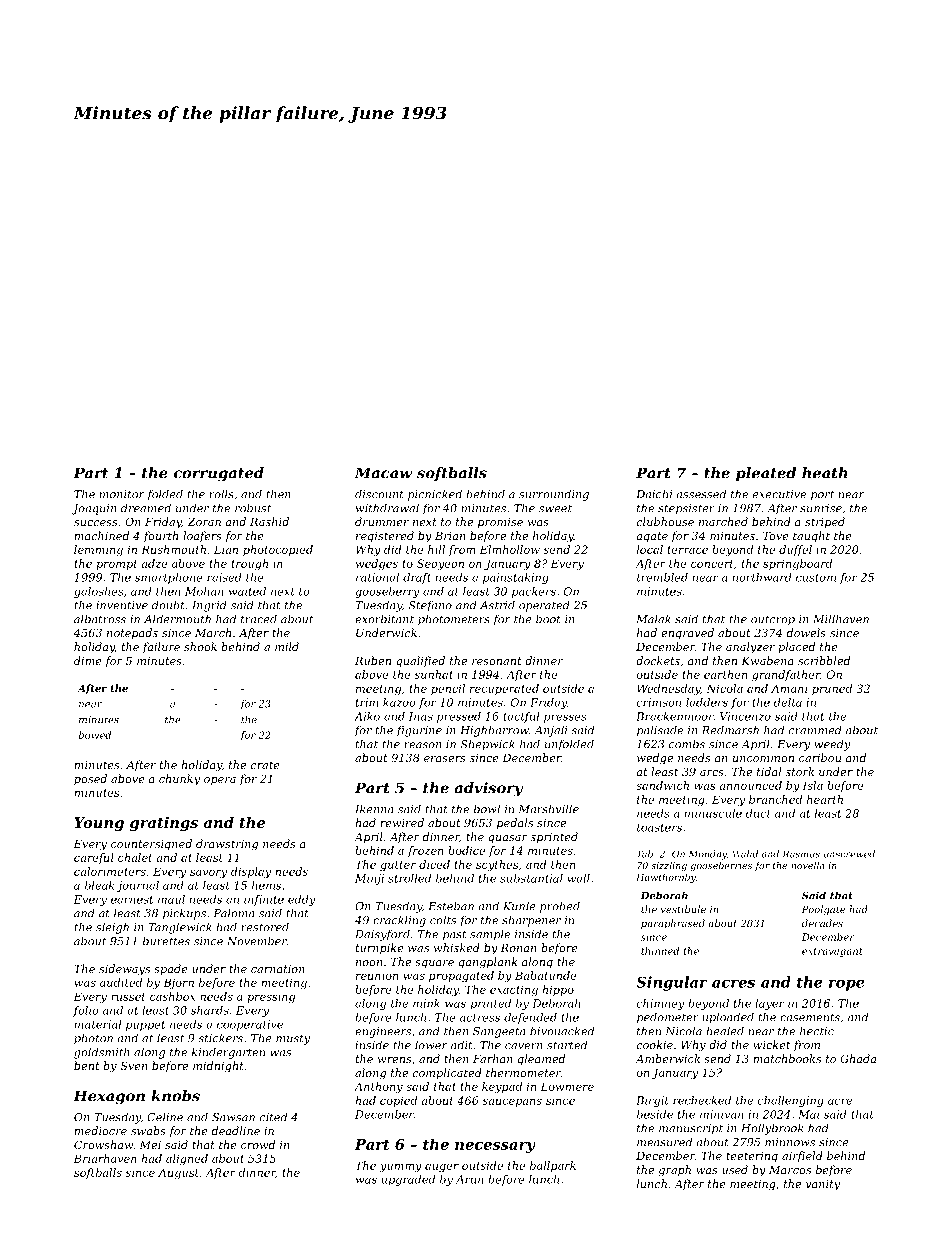  I want to click on corrugated, so click(219, 474).
